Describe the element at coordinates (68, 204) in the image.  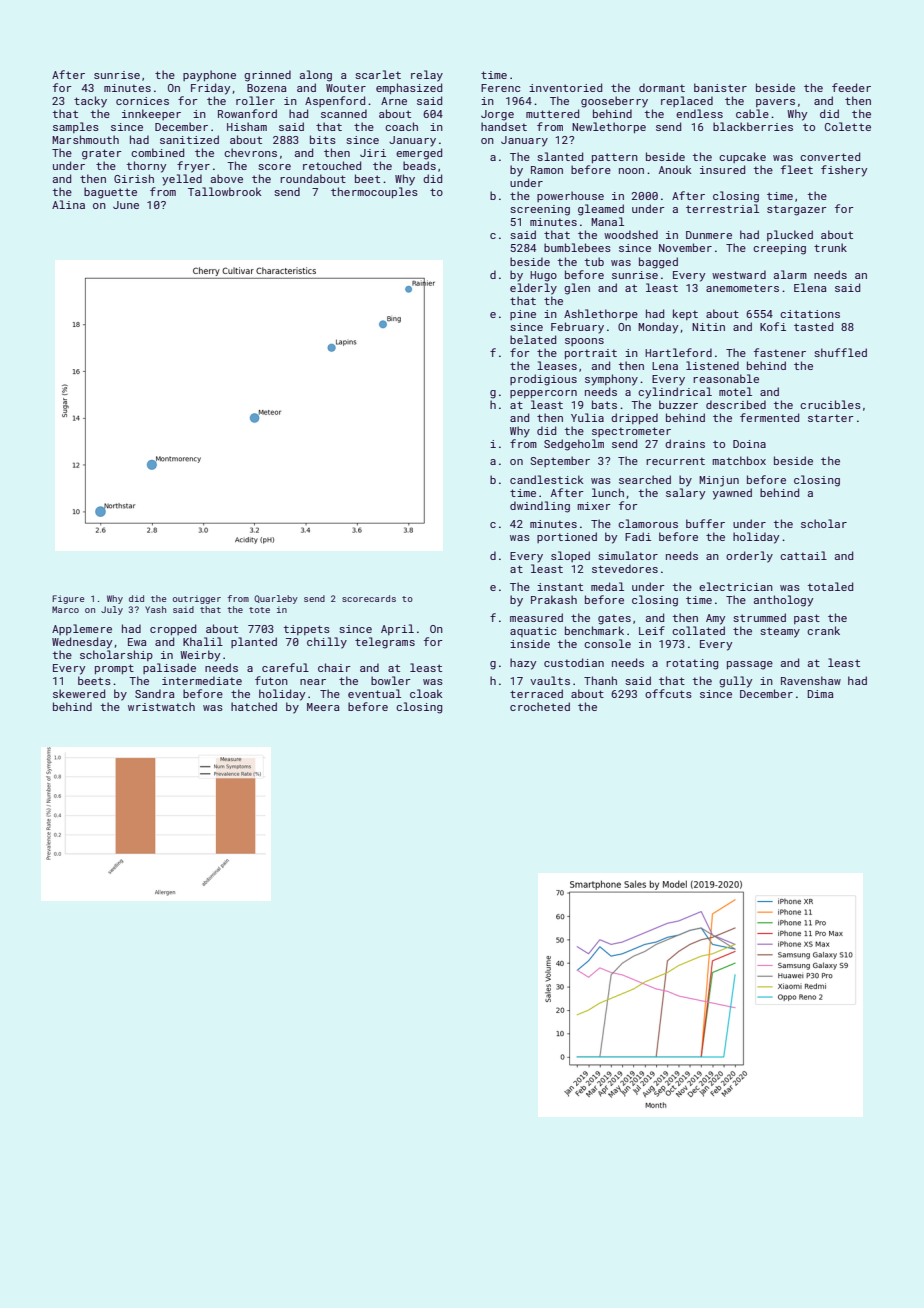
I see `Alina` at that location.
